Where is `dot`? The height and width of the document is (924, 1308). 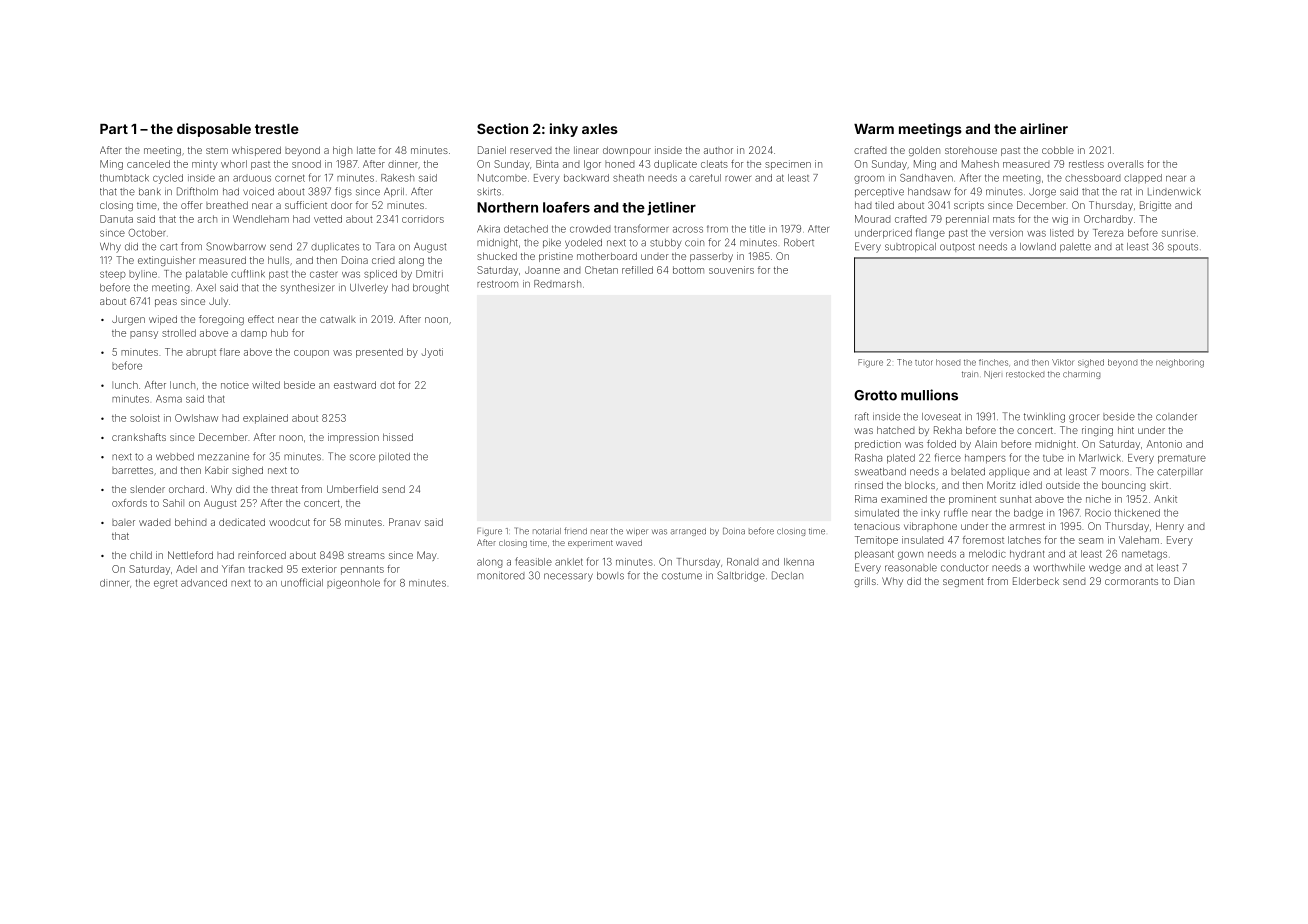
dot is located at coordinates (387, 385).
